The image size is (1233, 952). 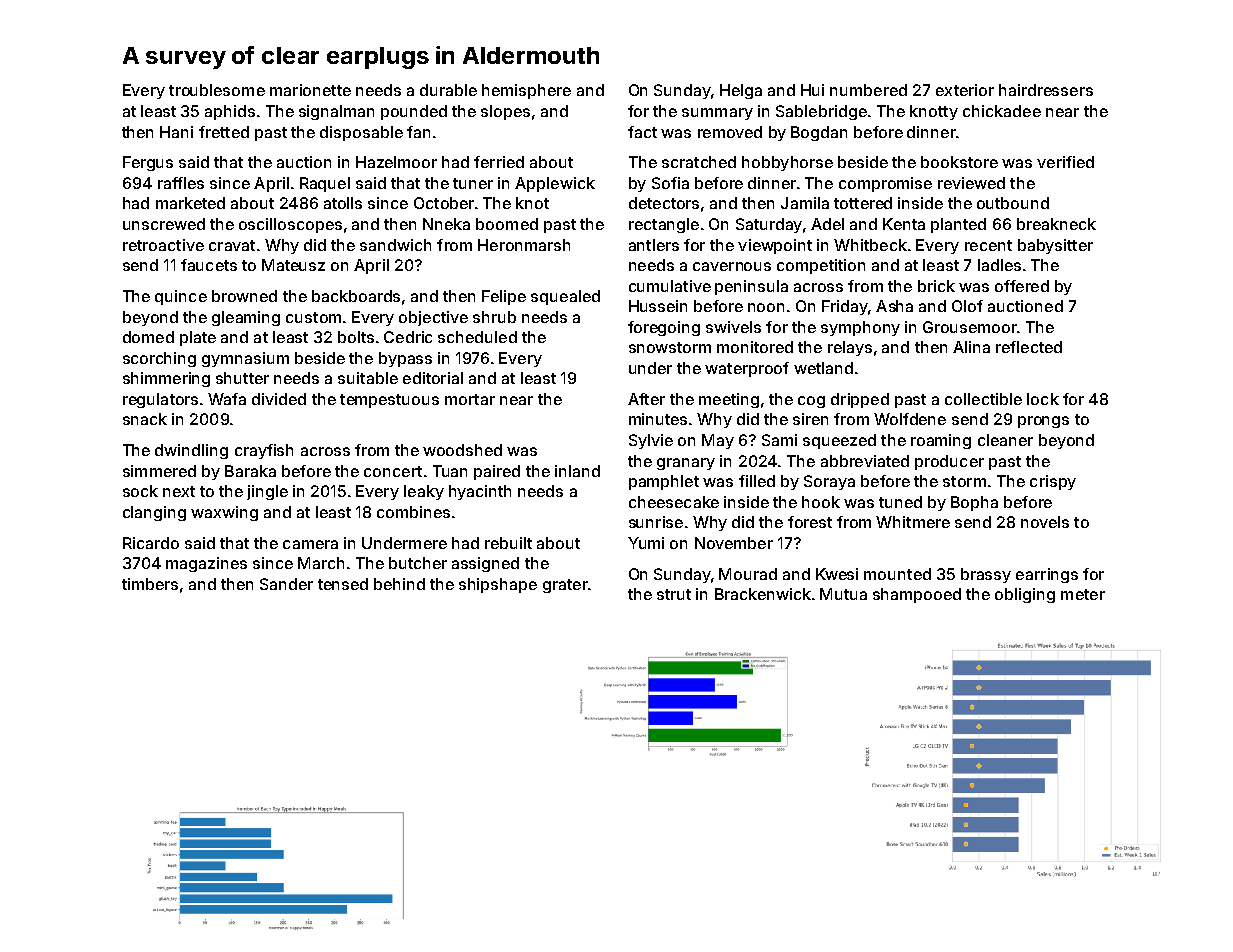 What do you see at coordinates (674, 594) in the screenshot?
I see `strut` at bounding box center [674, 594].
